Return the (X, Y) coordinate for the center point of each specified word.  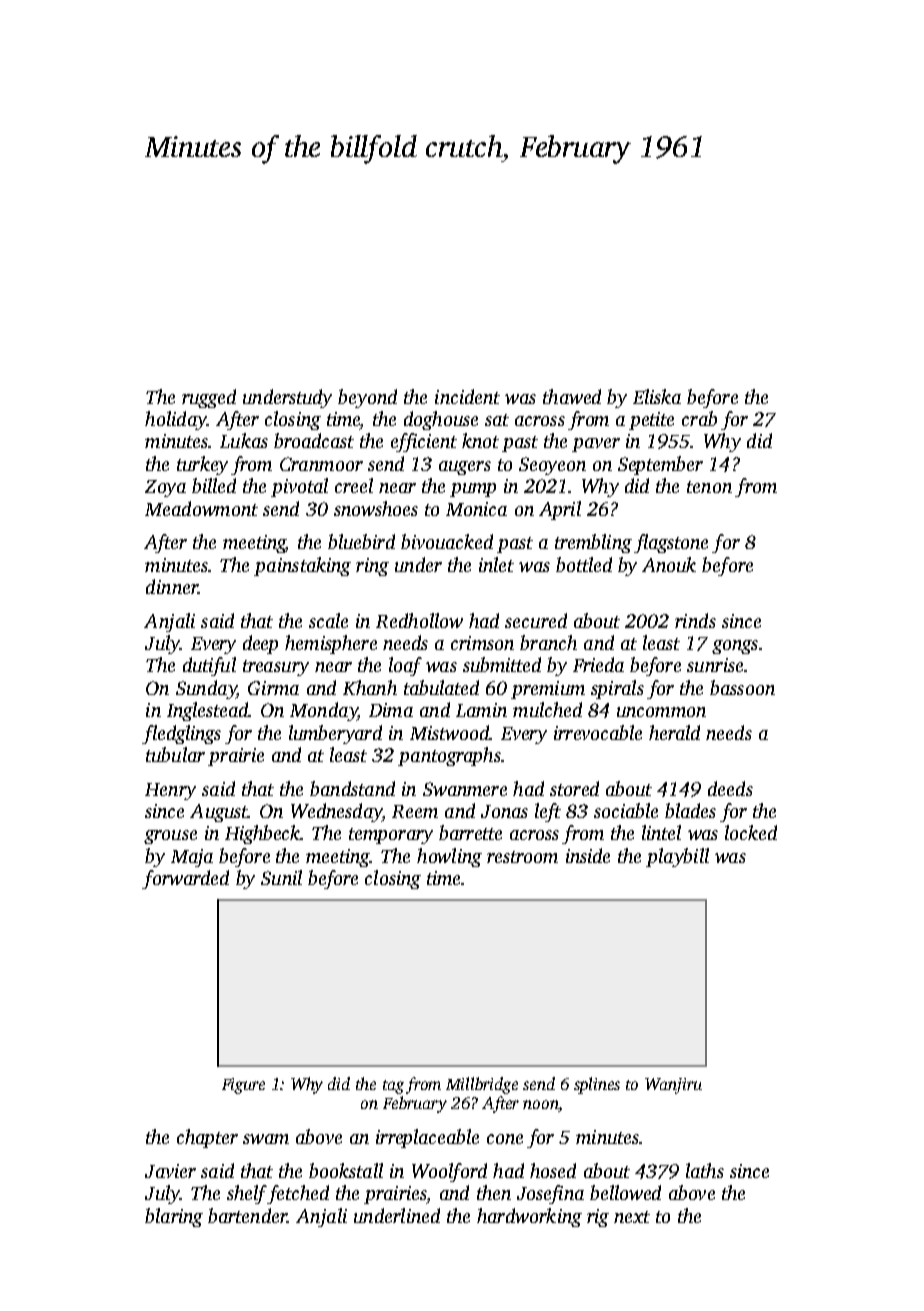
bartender (247, 1215)
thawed (572, 396)
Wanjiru (673, 1086)
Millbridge (482, 1085)
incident (467, 396)
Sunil (281, 877)
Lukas (244, 440)
